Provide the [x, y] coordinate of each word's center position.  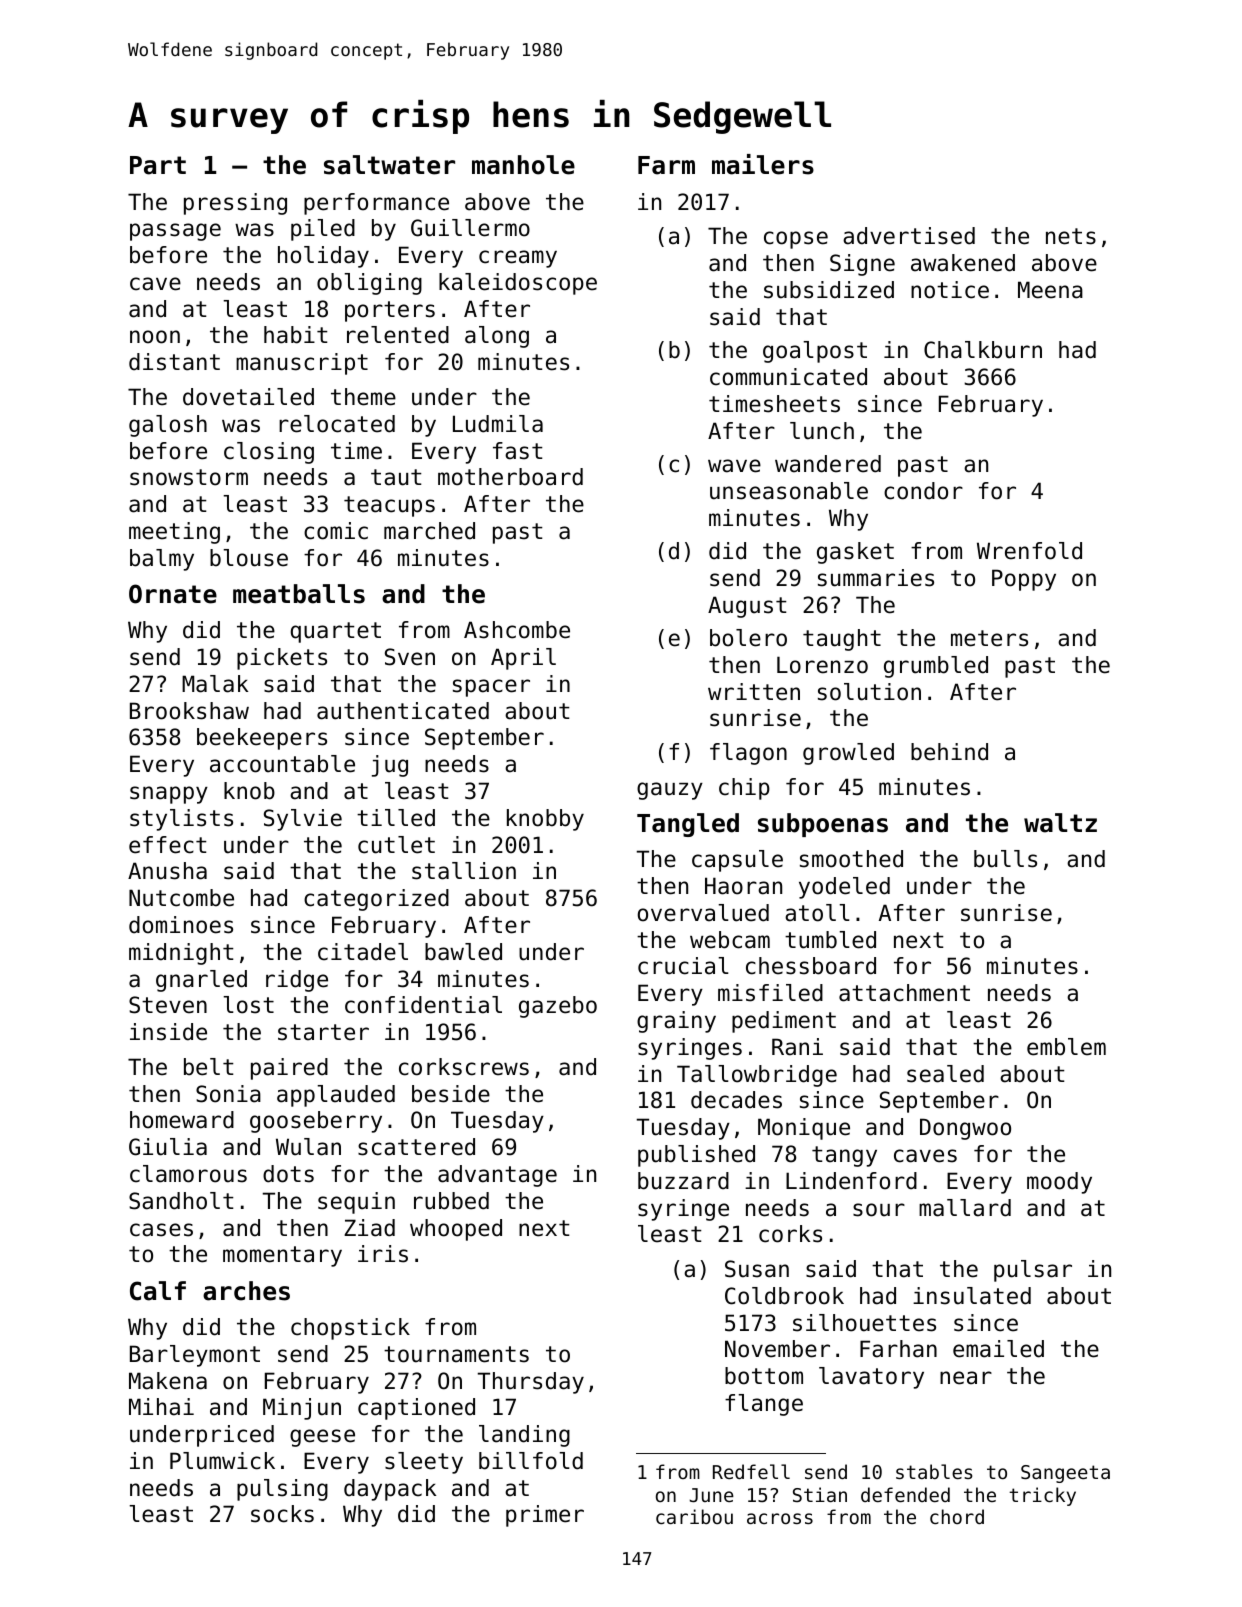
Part [158, 165]
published [696, 1156]
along [497, 337]
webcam [730, 940]
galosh [168, 426]
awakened [963, 263]
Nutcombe [181, 898]
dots [288, 1174]
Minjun [302, 1409]
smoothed [851, 859]
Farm [666, 165]
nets [1071, 236]
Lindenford [851, 1181]
